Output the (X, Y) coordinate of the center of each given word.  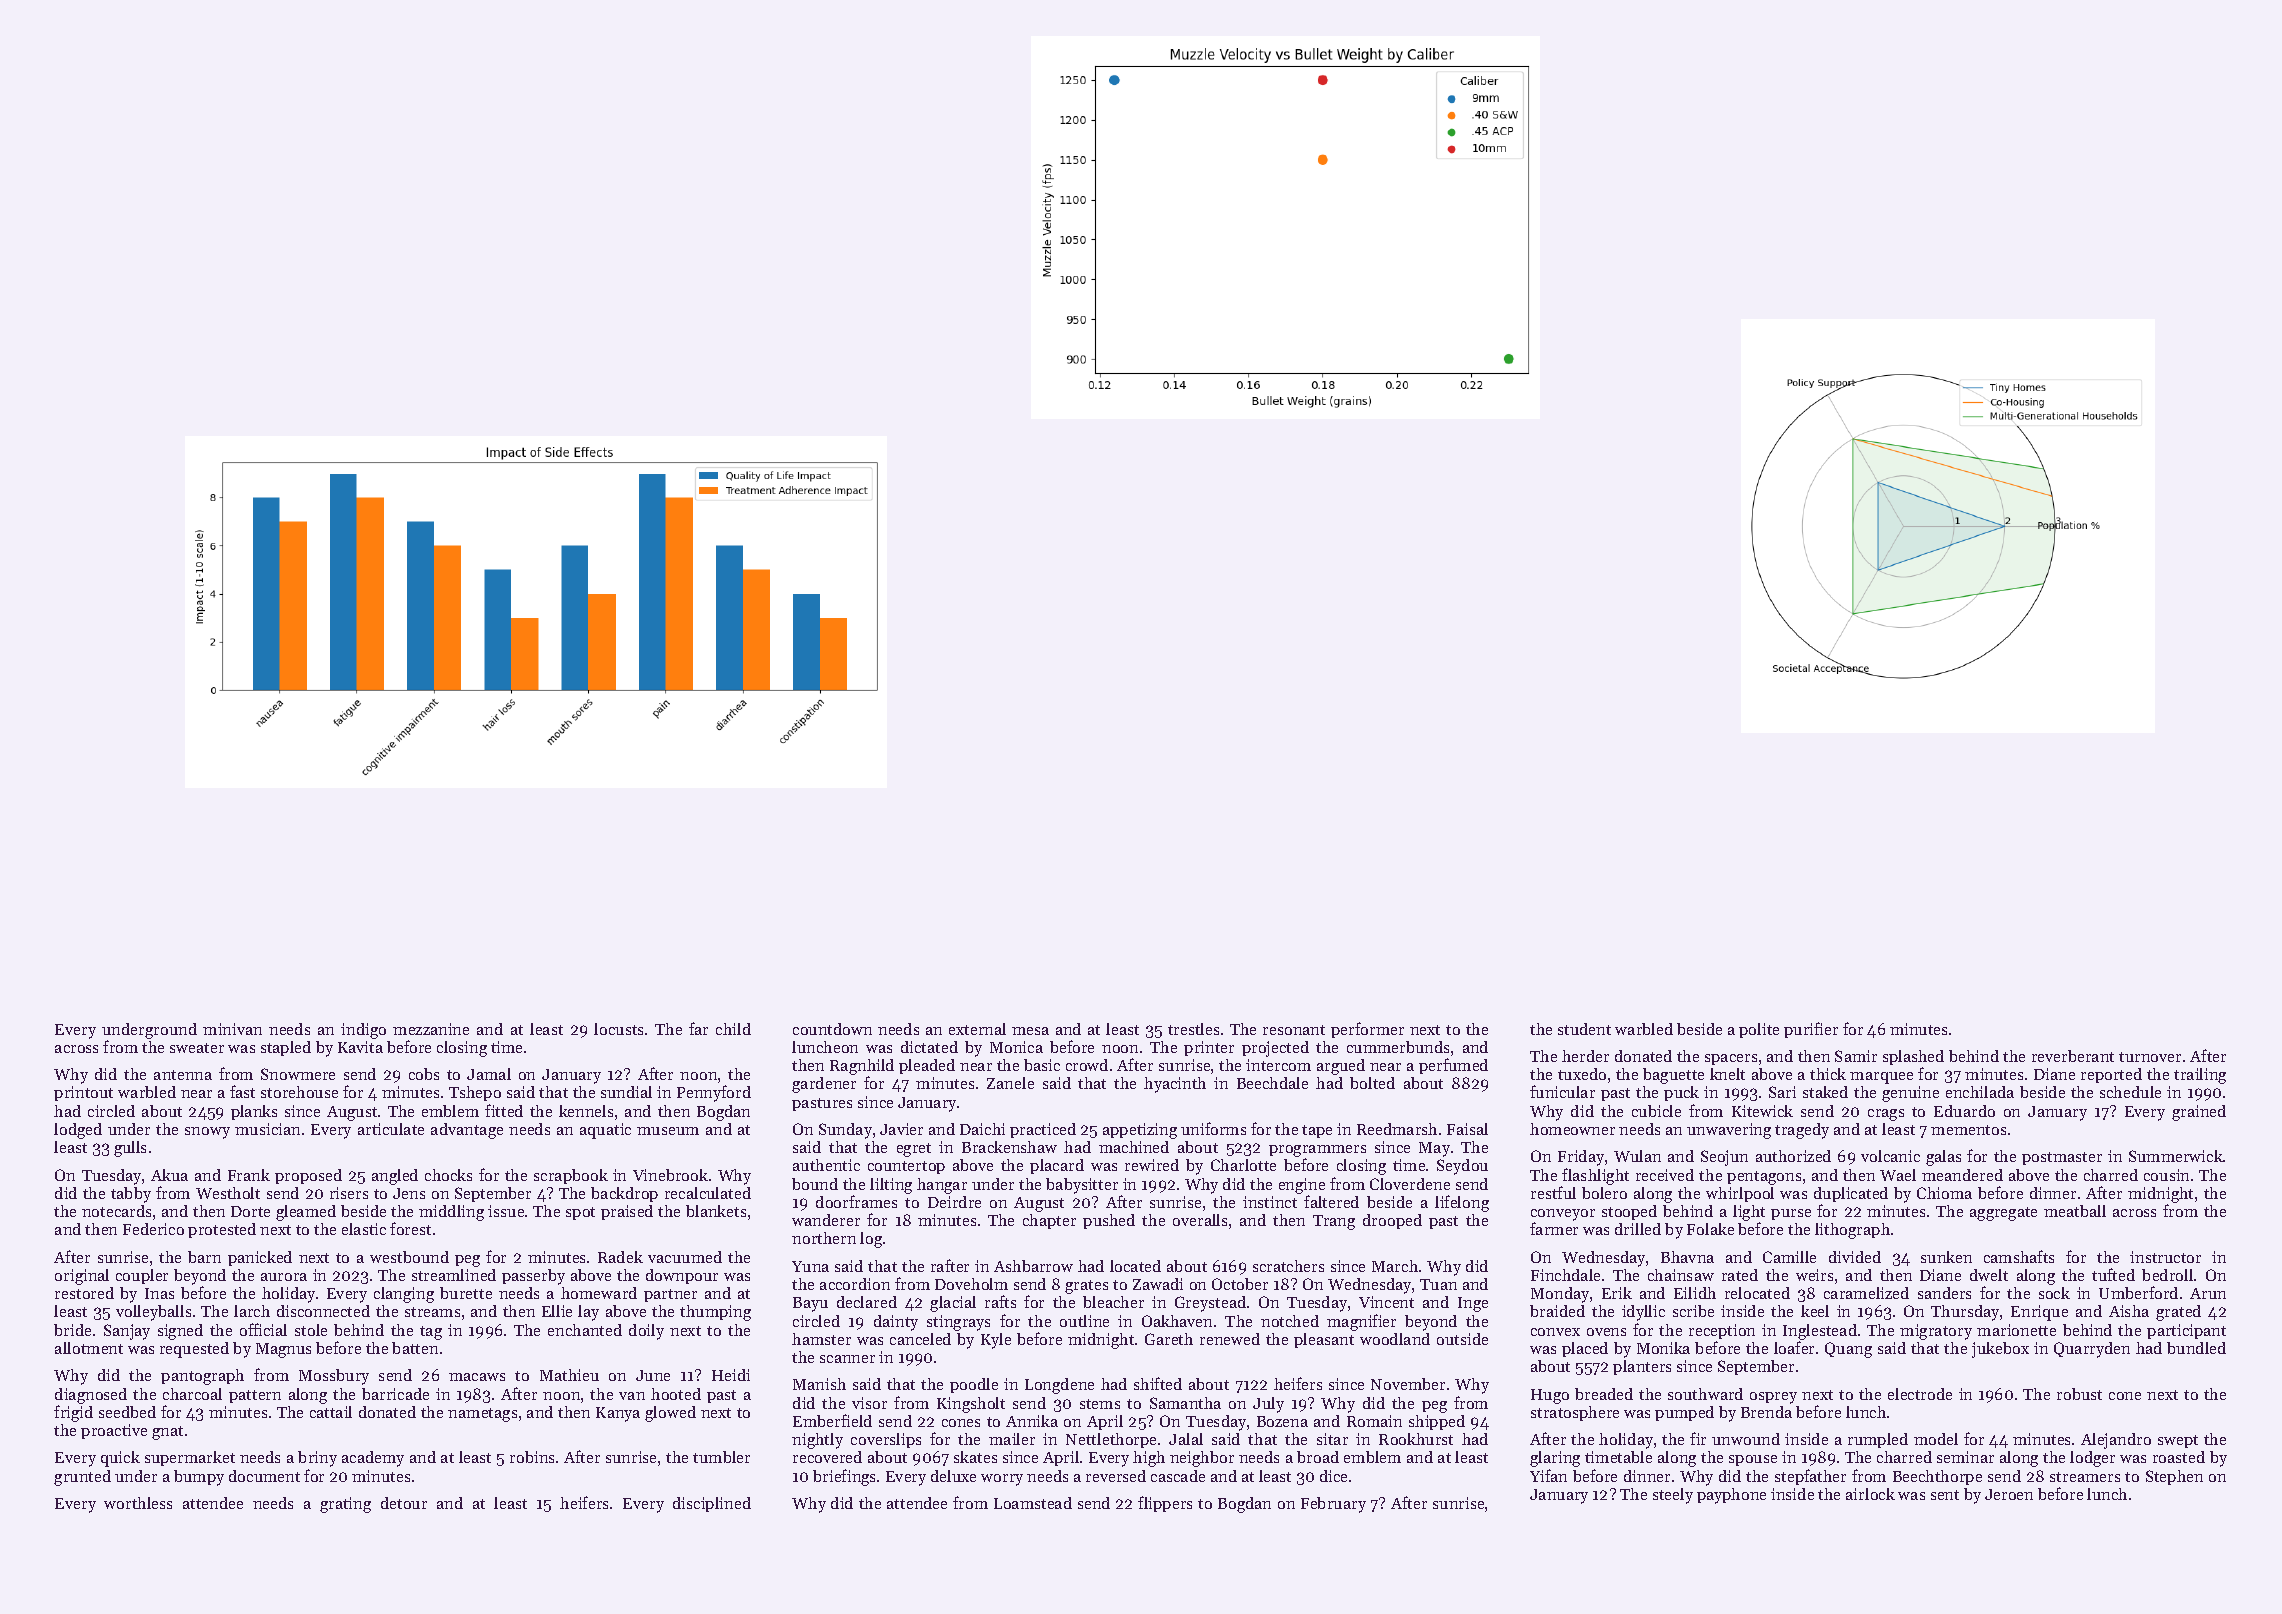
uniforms (1213, 1128)
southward (1705, 1394)
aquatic (605, 1131)
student (1584, 1029)
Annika (1032, 1421)
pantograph (202, 1377)
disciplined (712, 1504)
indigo (363, 1031)
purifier (1811, 1030)
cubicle (1656, 1111)
